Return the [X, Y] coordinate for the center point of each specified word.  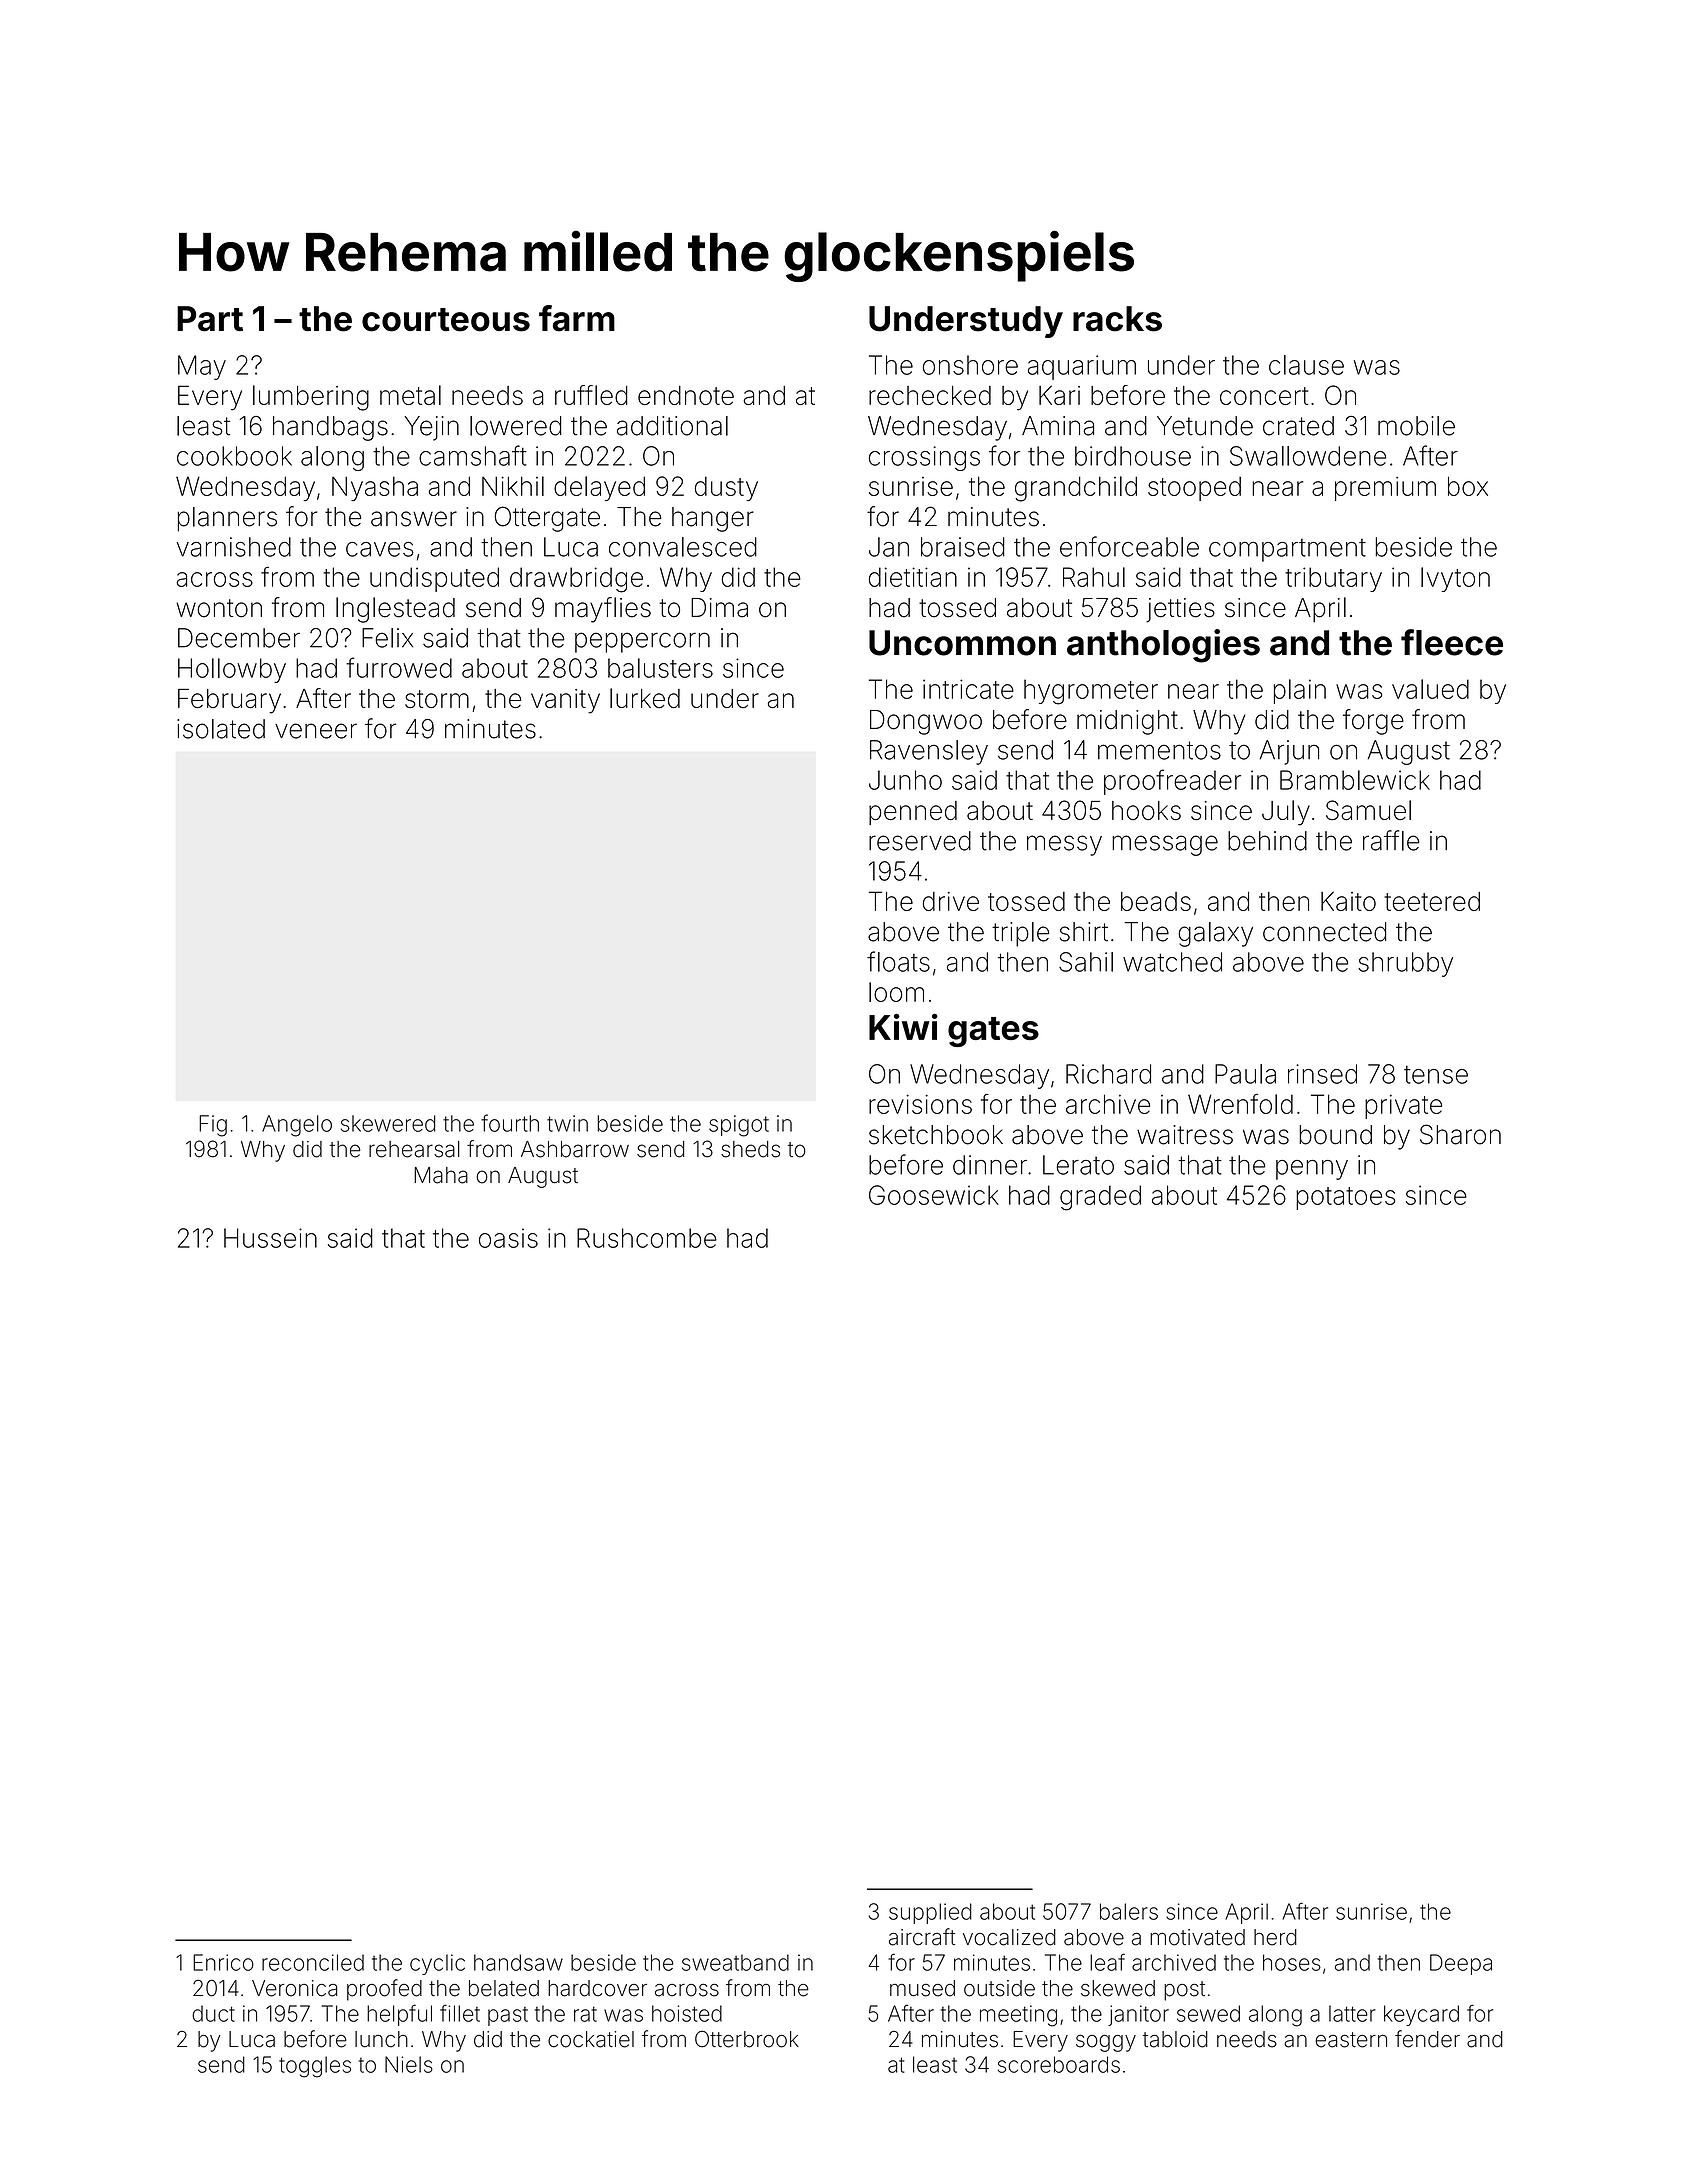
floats [898, 961]
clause [1306, 365]
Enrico [223, 1962]
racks [1117, 319]
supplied [930, 1913]
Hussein [270, 1238]
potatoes [1345, 1198]
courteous [446, 320]
